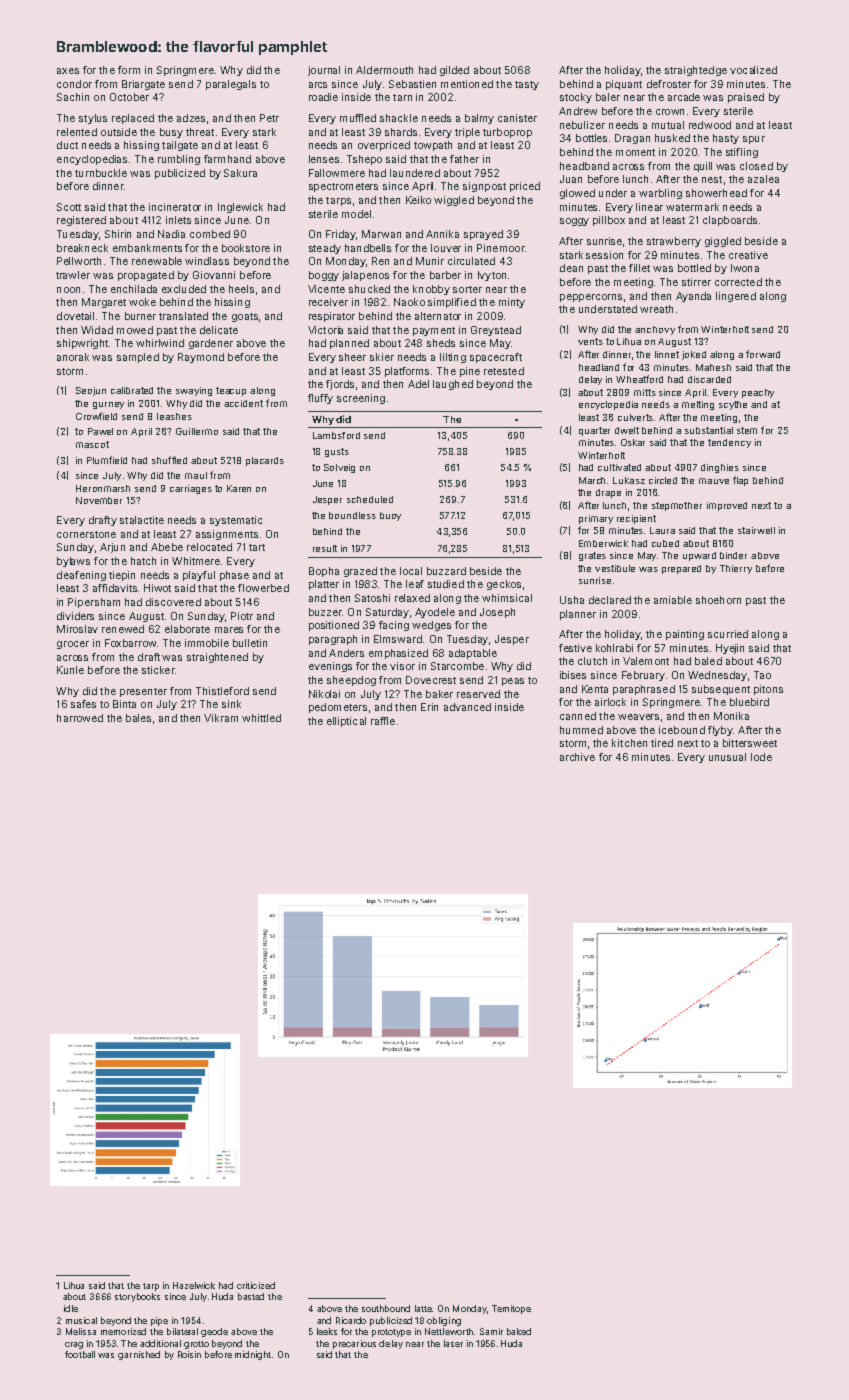 The width and height of the screenshot is (849, 1400). Describe the element at coordinates (594, 431) in the screenshot. I see `quarter` at that location.
